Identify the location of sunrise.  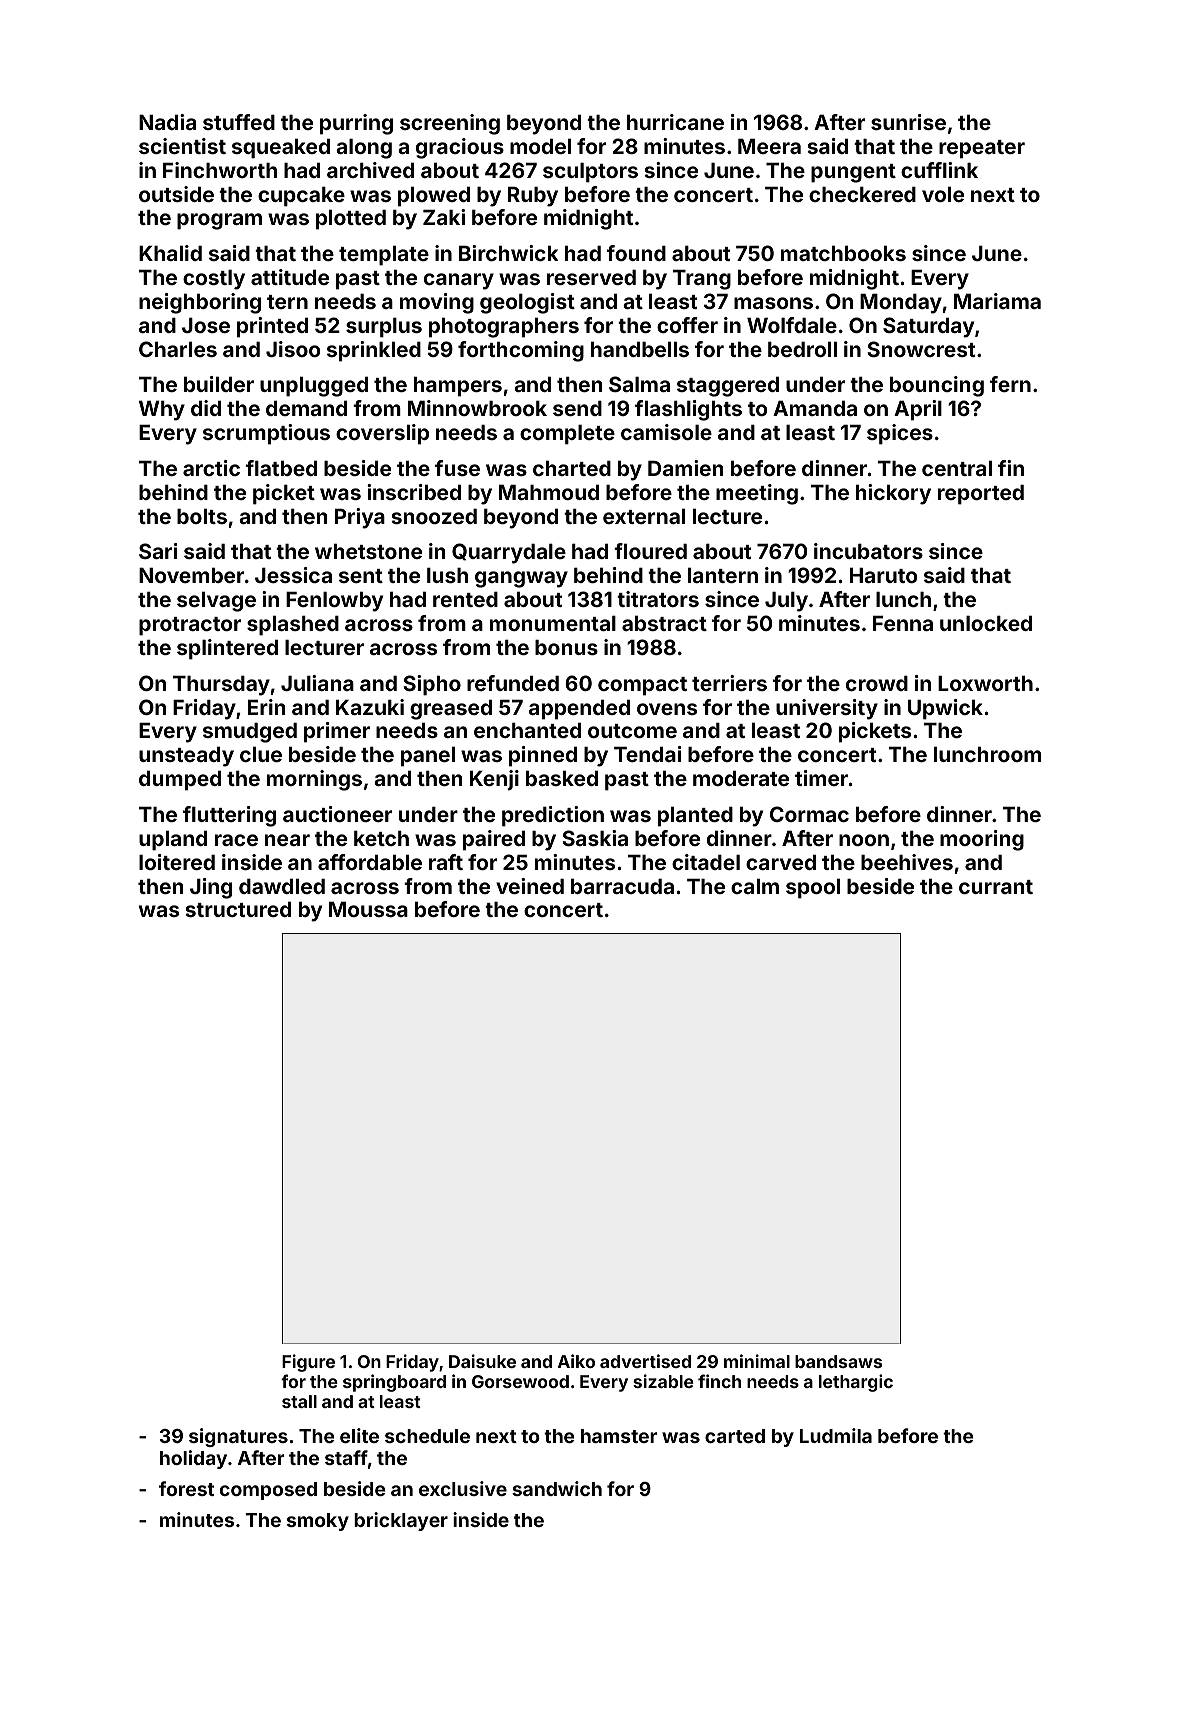
(908, 122).
